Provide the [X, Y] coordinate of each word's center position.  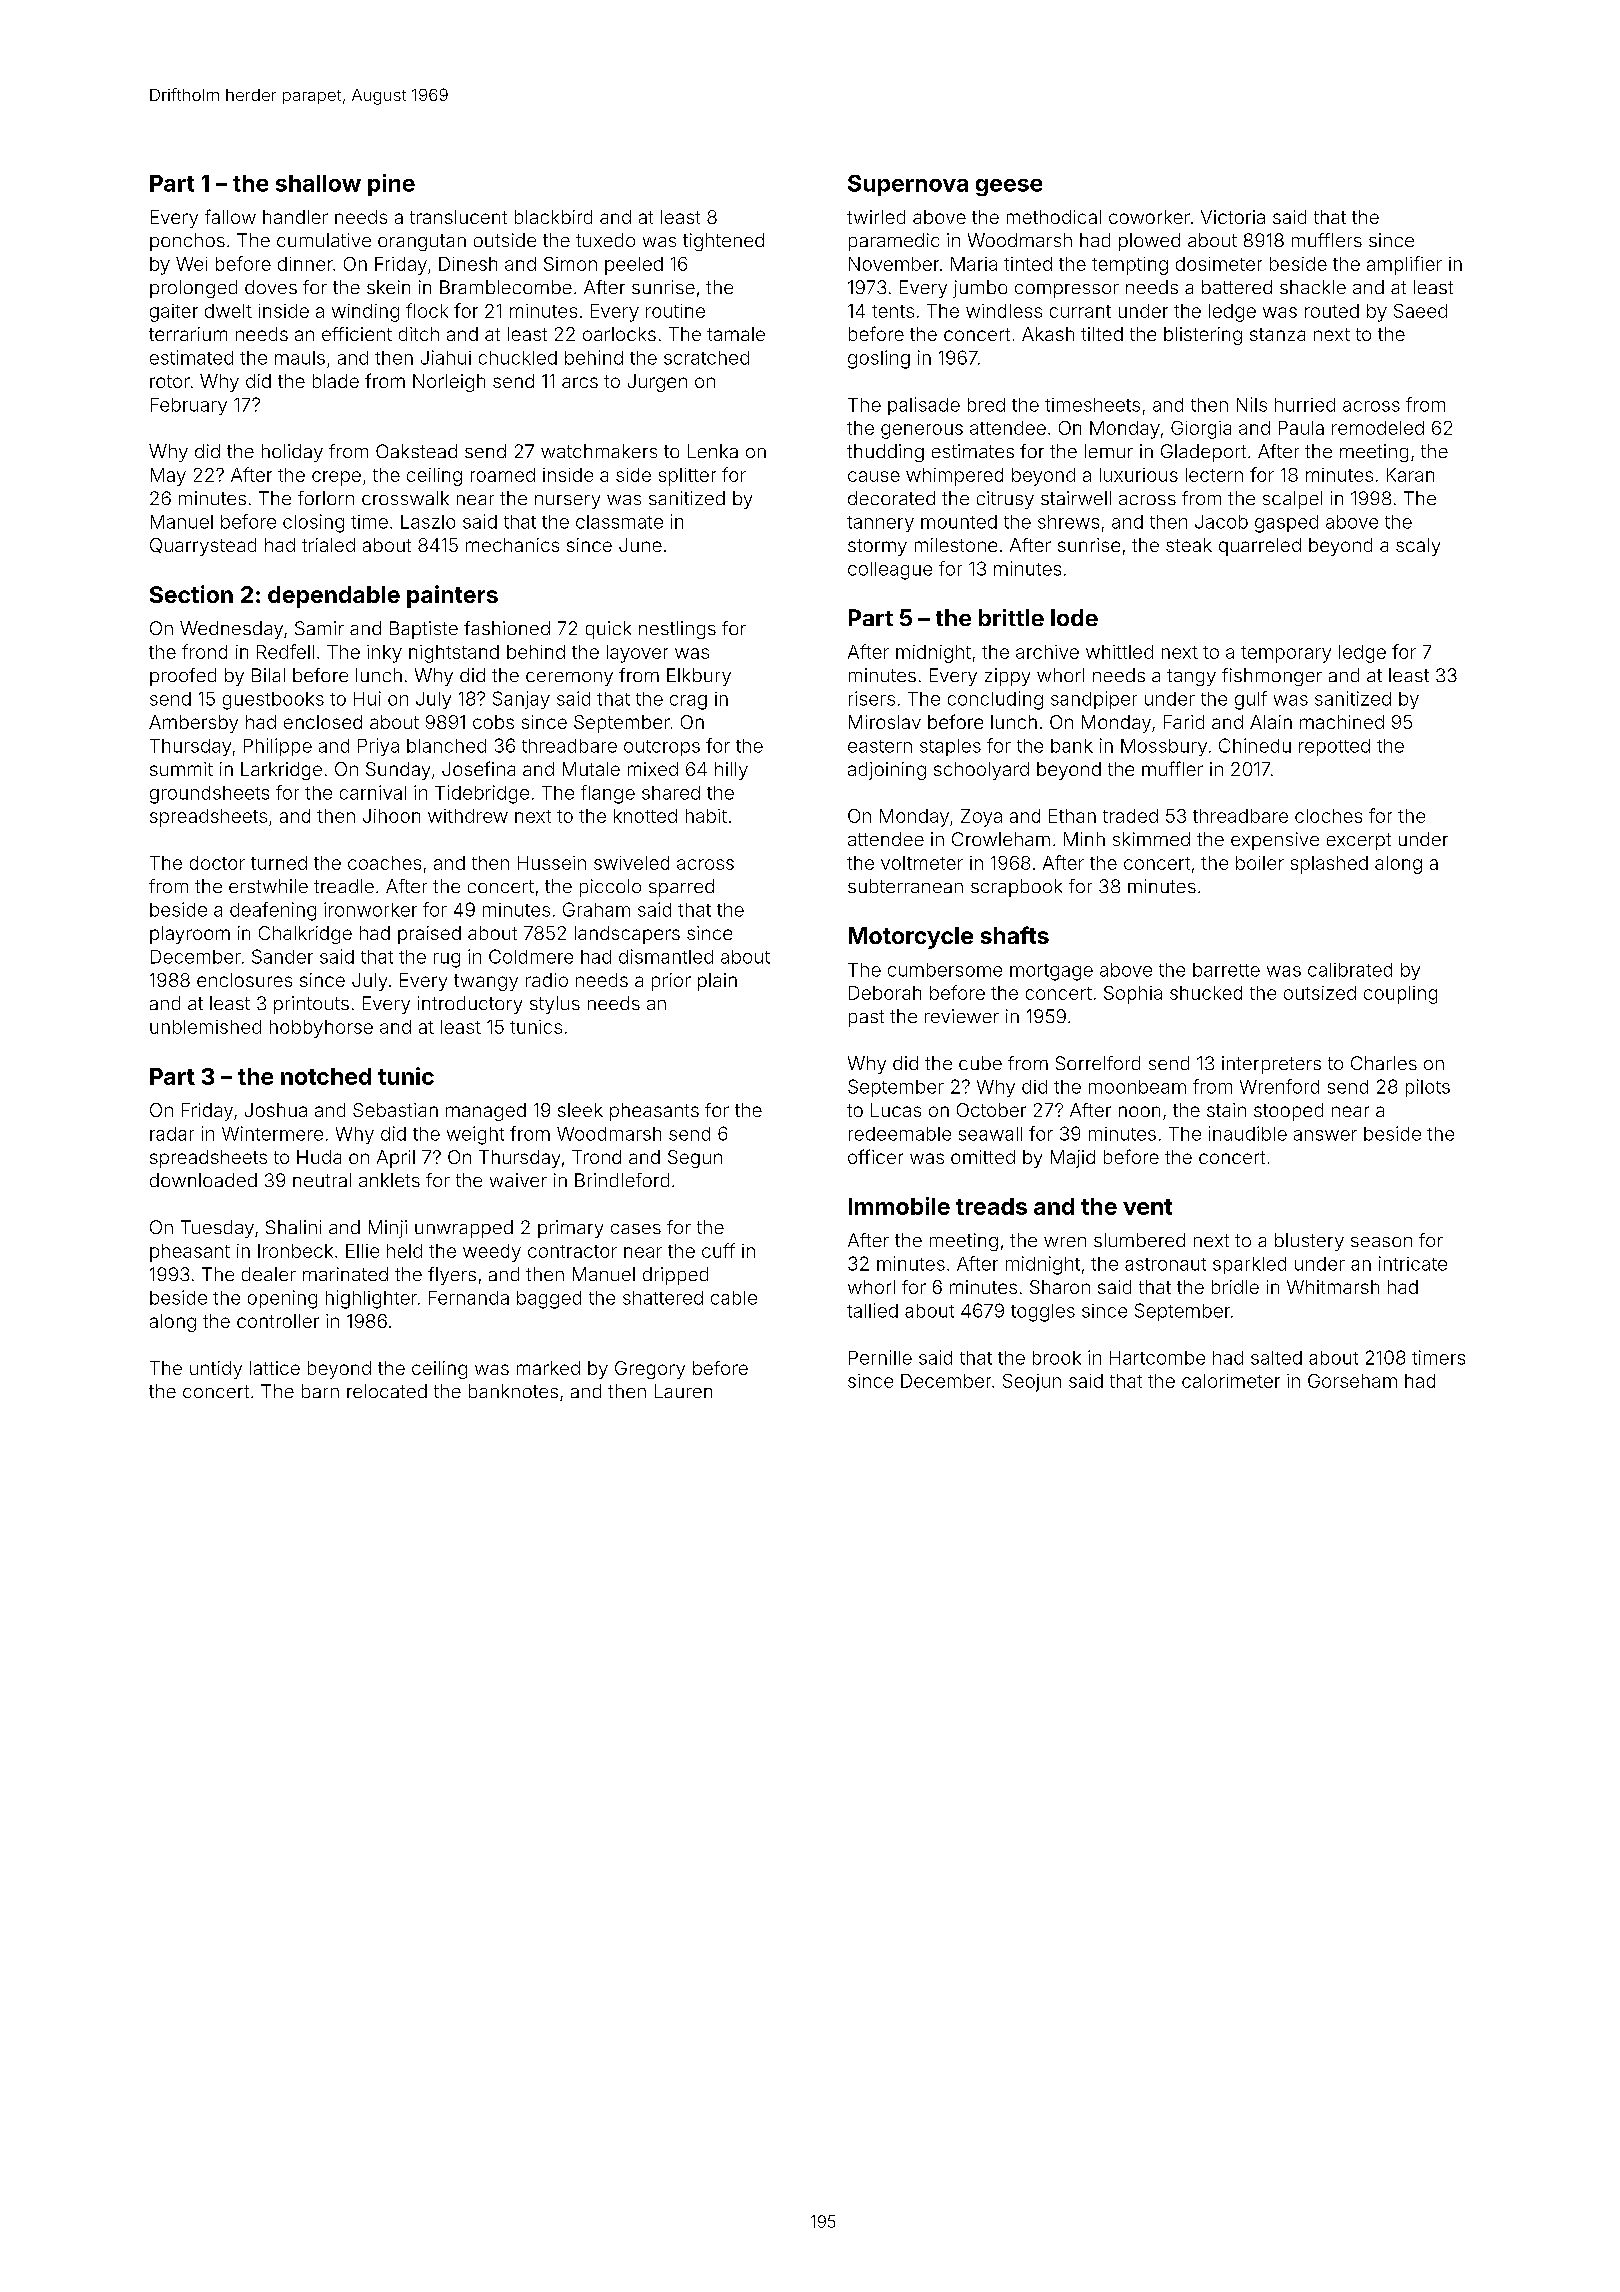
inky [384, 654]
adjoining [887, 771]
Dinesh [468, 264]
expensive [1275, 841]
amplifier [1404, 265]
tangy [1191, 677]
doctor [217, 863]
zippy [1007, 677]
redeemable [900, 1134]
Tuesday [217, 1229]
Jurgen [657, 383]
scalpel [1292, 500]
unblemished [205, 1027]
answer [1325, 1135]
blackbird [553, 217]
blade [336, 381]
